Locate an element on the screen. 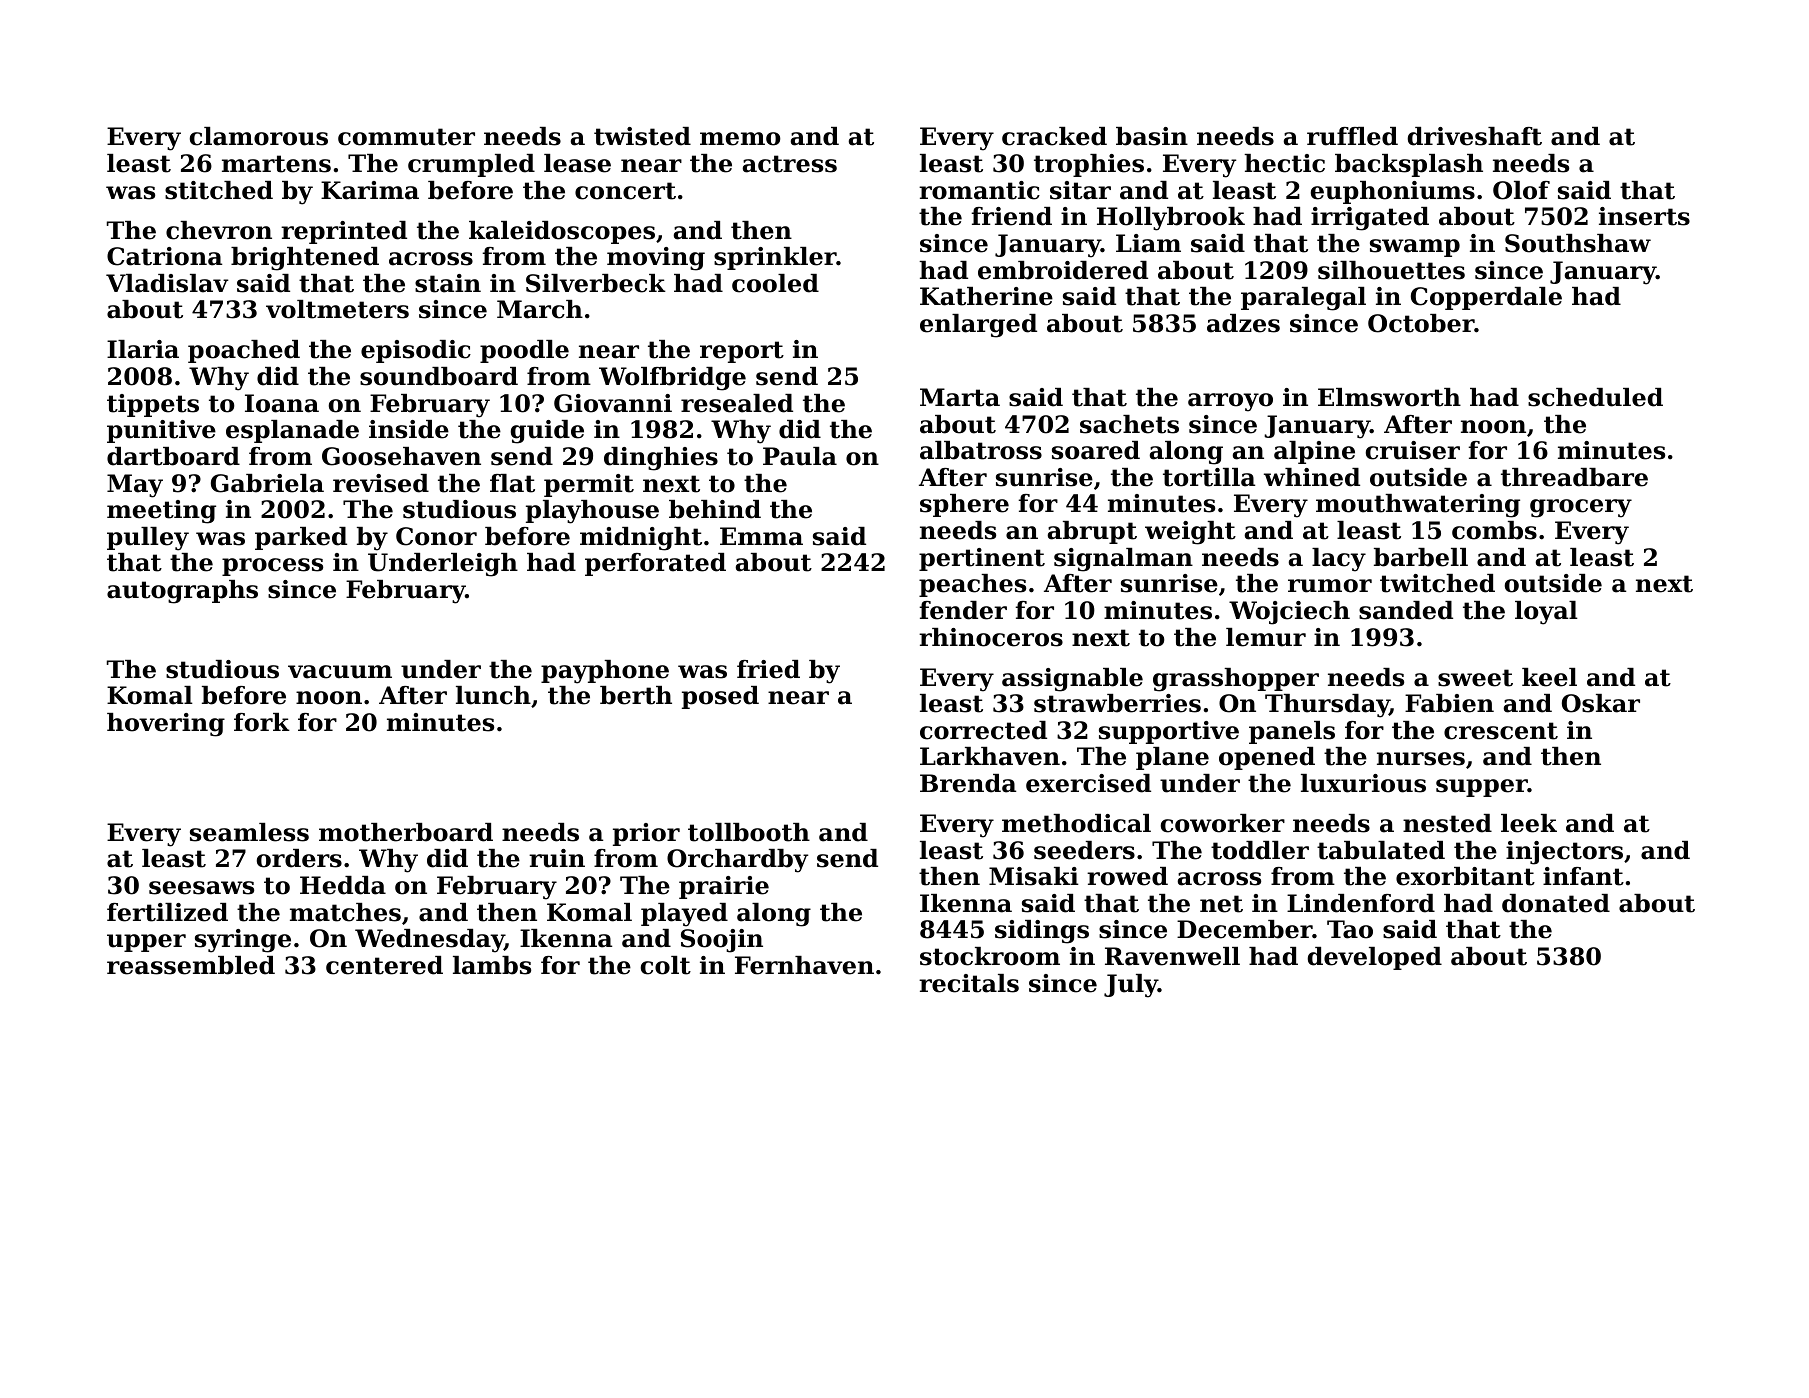  ruffled is located at coordinates (1352, 136).
